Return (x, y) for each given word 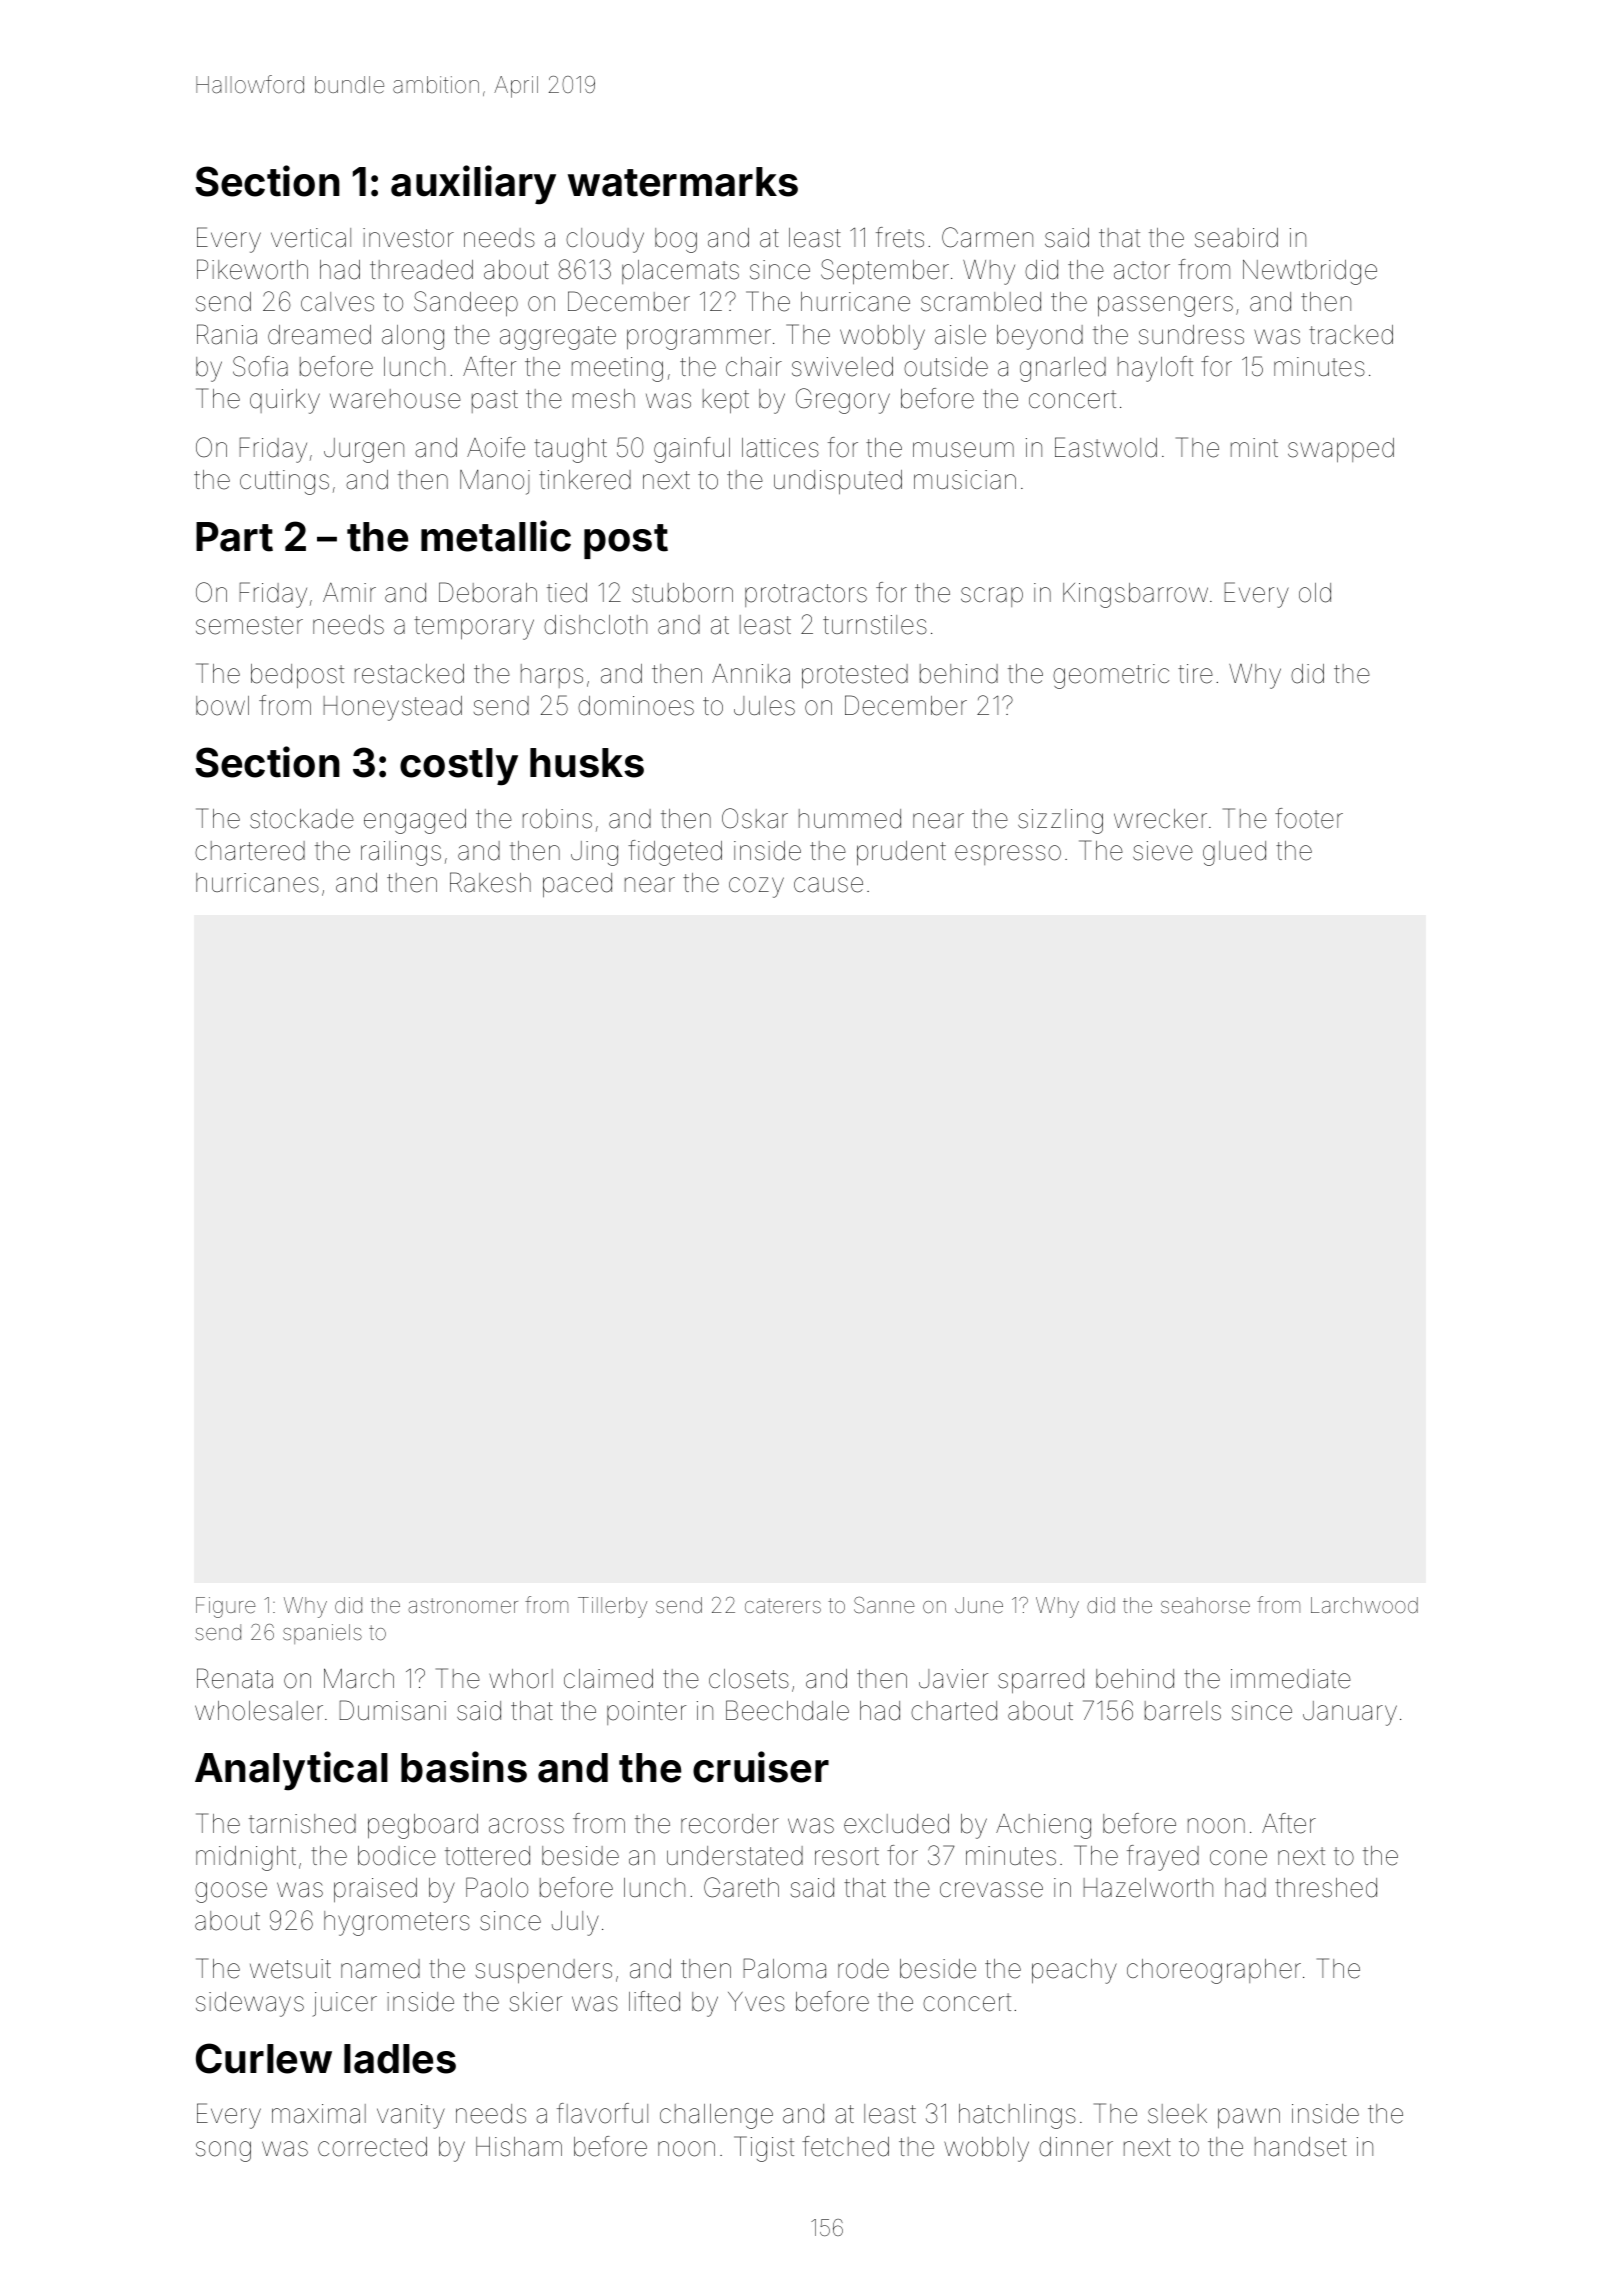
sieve (1163, 851)
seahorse (1205, 1605)
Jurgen (364, 450)
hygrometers (397, 1923)
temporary (474, 628)
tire (1195, 674)
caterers (783, 1606)
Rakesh (490, 882)
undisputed (838, 482)
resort (847, 1856)
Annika (751, 674)
